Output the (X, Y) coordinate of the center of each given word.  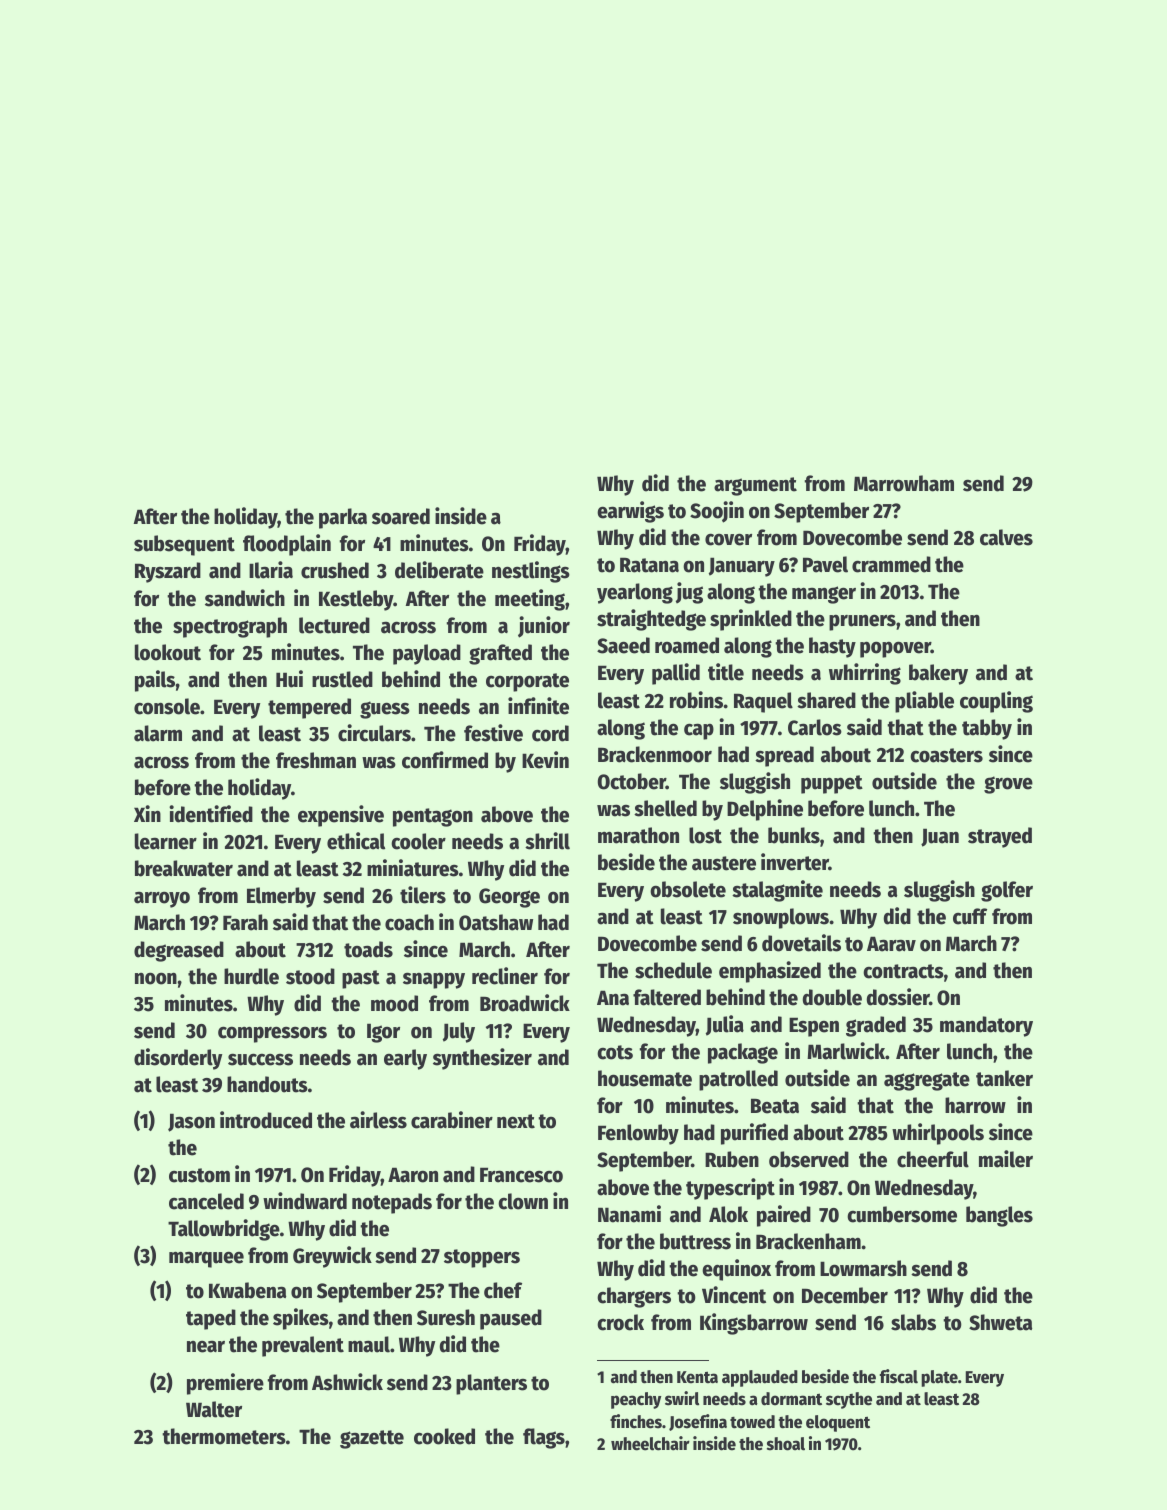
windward (305, 1201)
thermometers (224, 1436)
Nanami (629, 1214)
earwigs (630, 512)
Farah (245, 922)
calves (1006, 537)
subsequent (184, 545)
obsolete (688, 889)
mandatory (986, 1026)
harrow (975, 1105)
